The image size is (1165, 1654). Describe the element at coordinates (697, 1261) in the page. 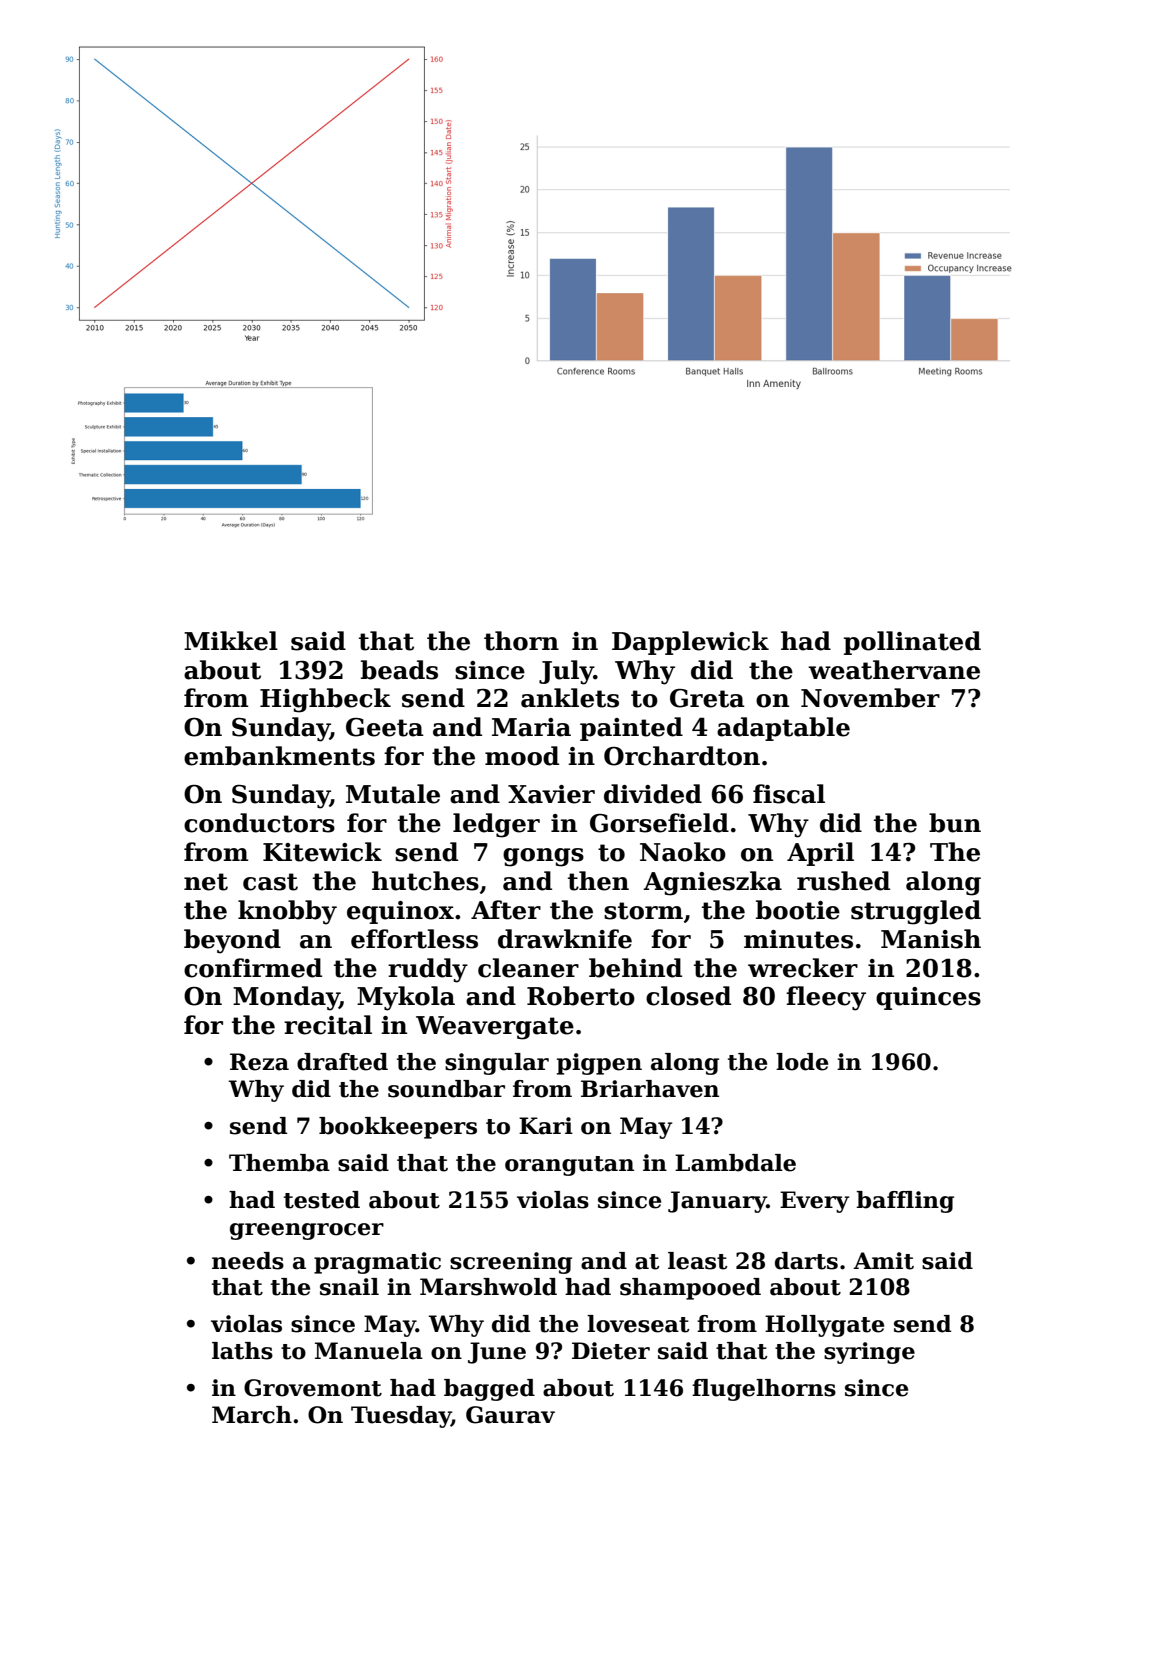

I see `least` at that location.
